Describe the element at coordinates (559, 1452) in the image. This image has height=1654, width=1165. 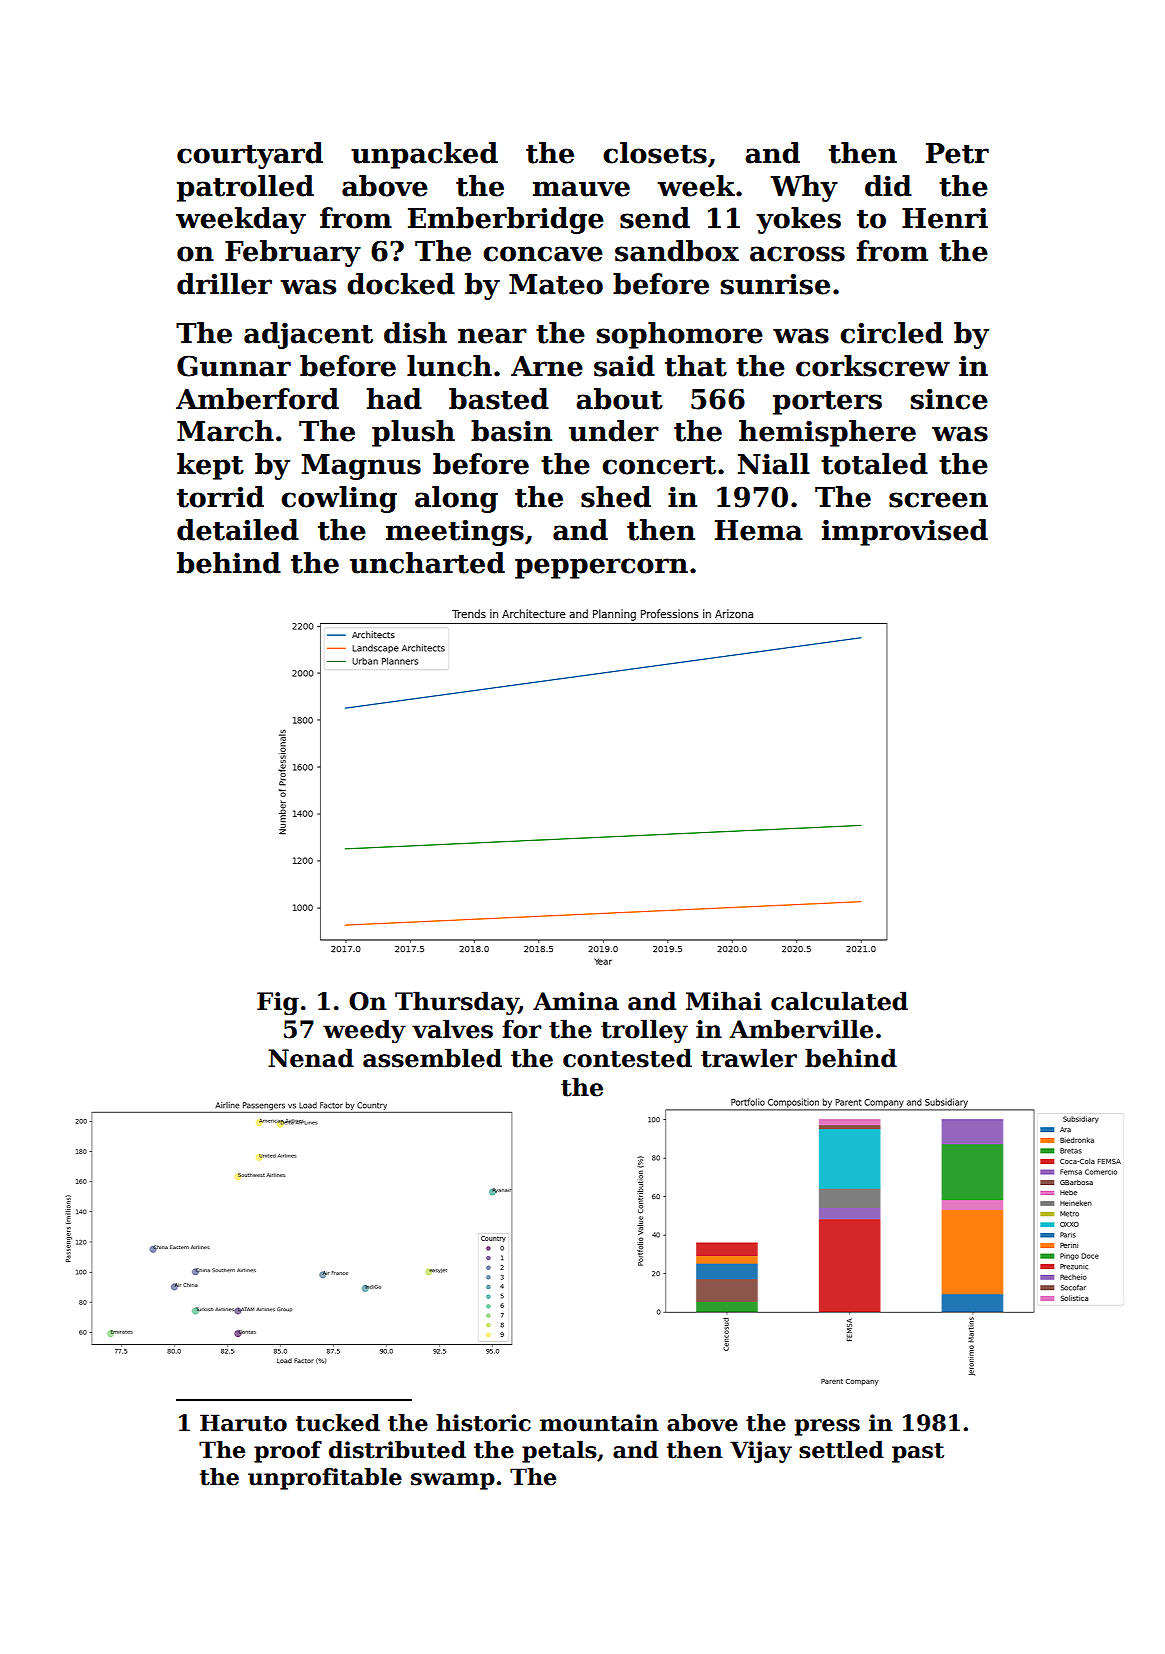
I see `petals` at that location.
